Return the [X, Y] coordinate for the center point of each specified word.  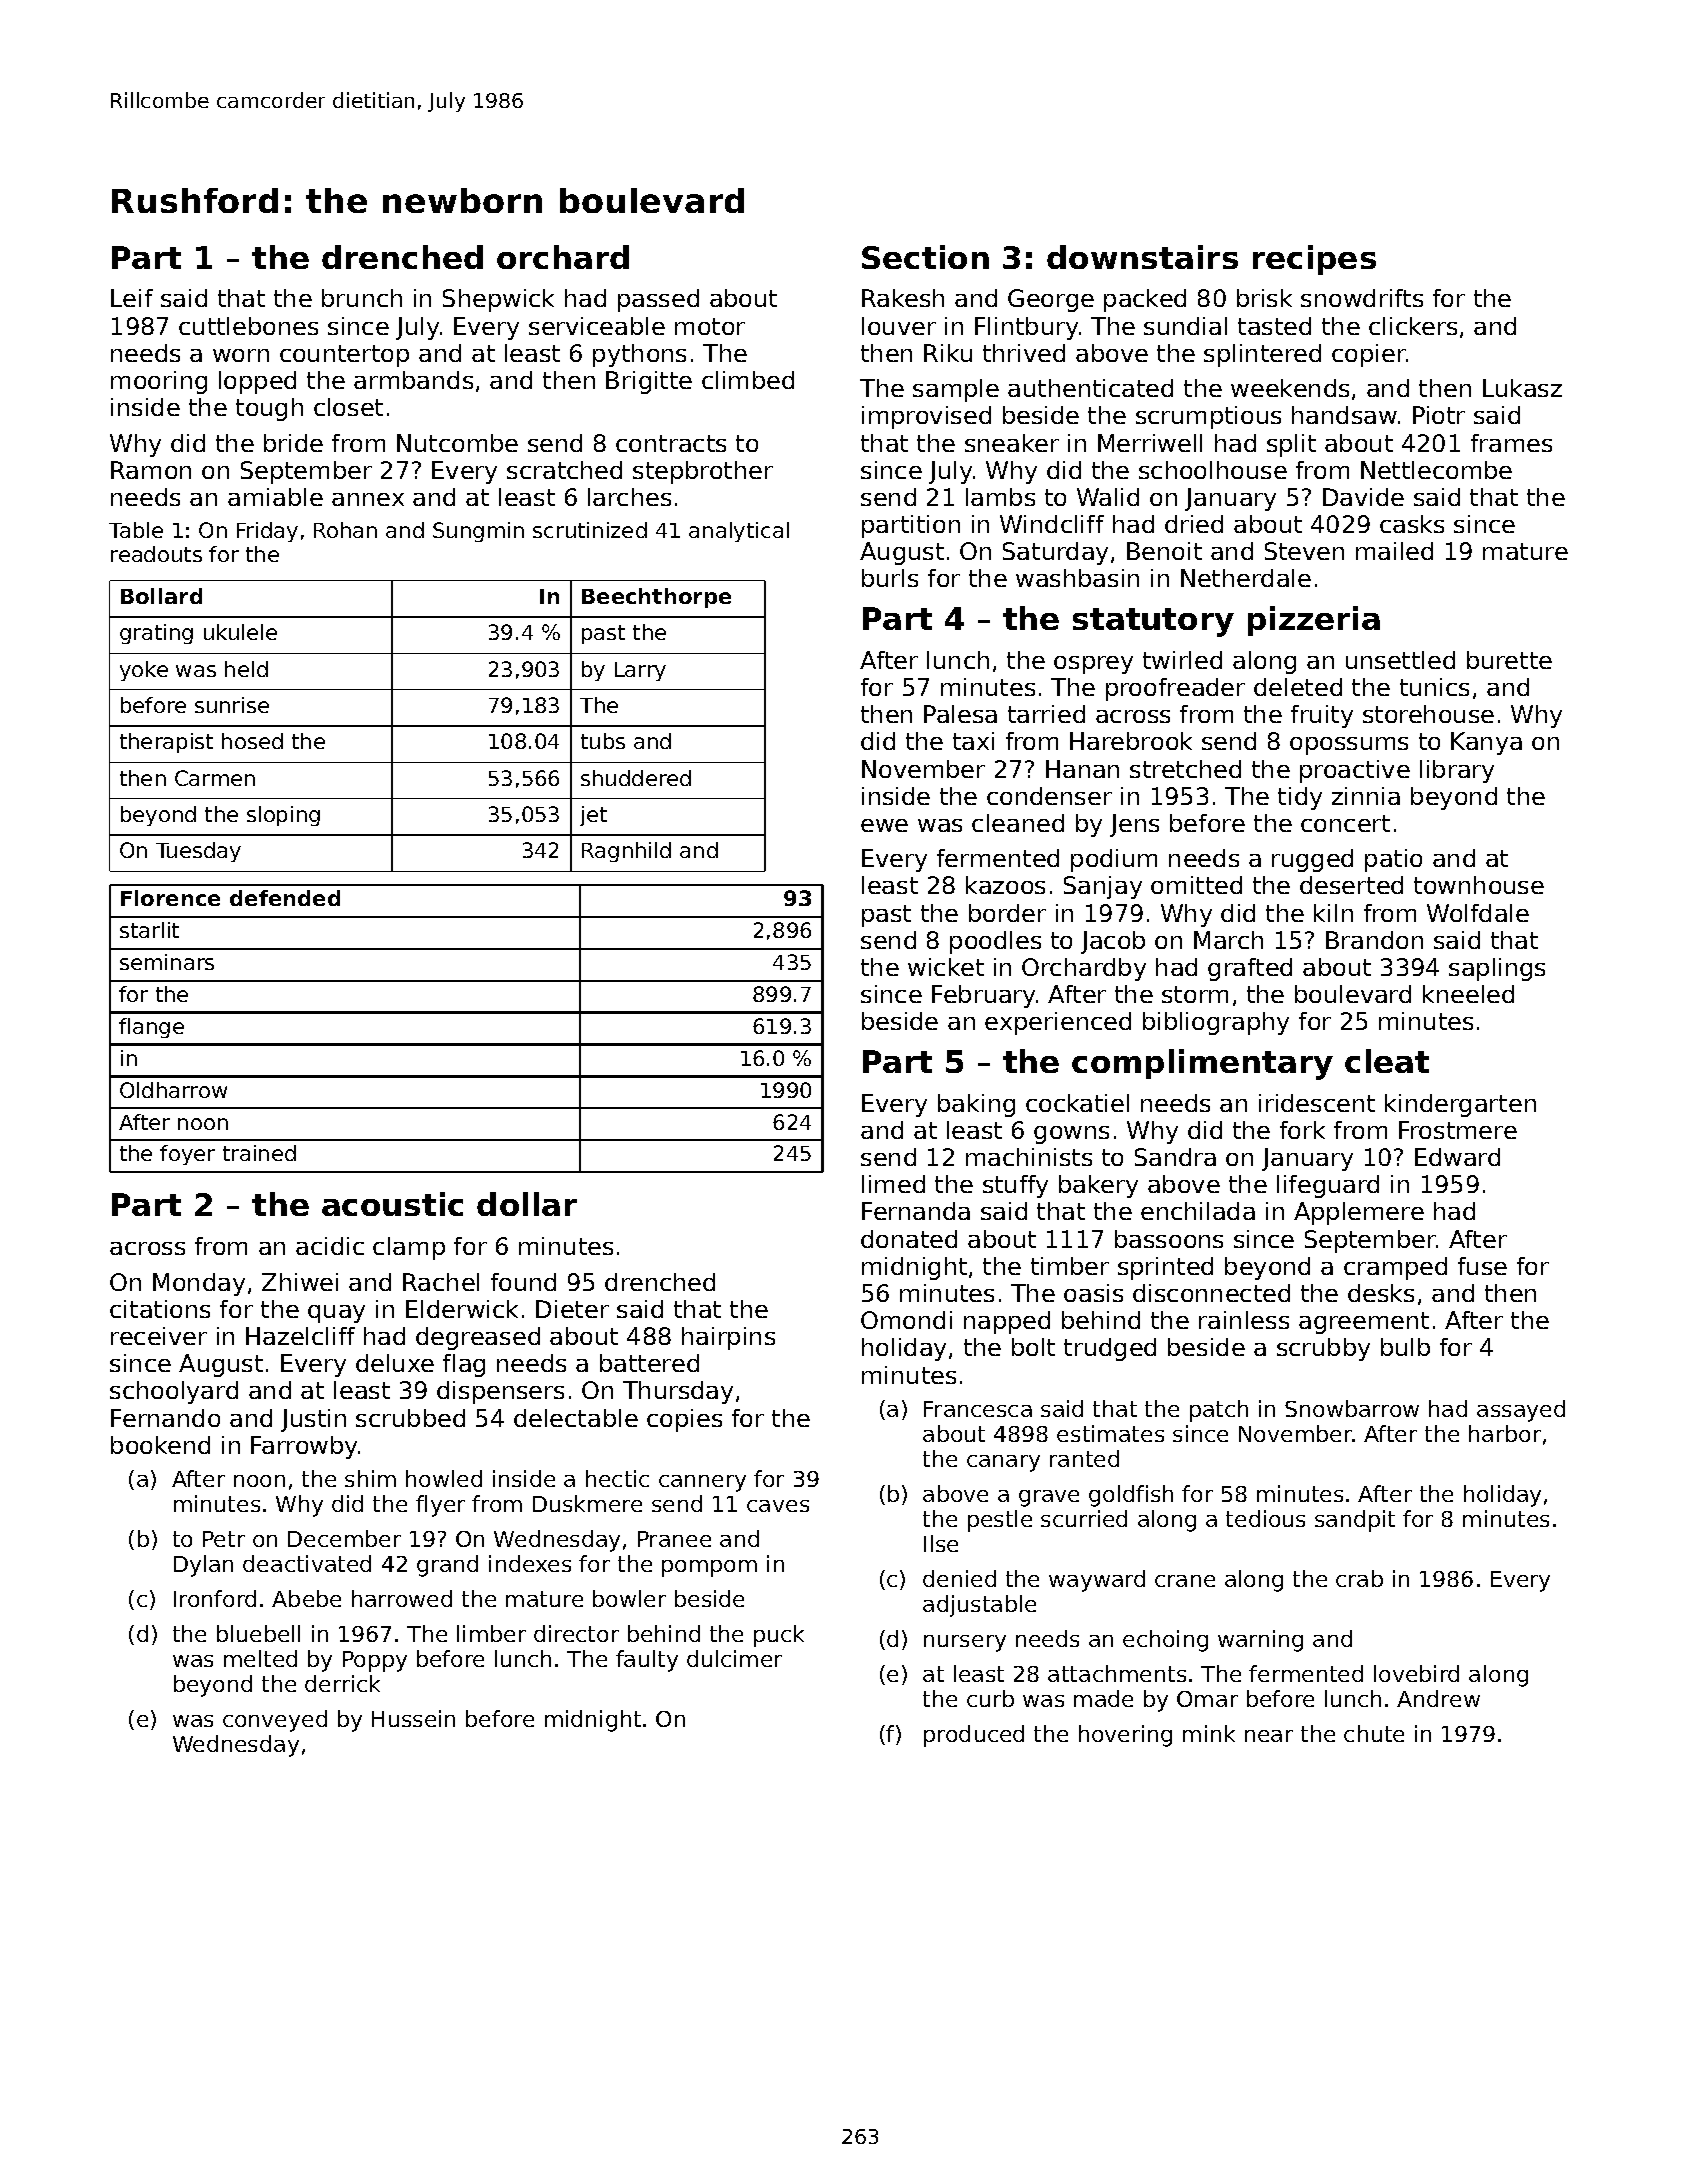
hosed [252, 741]
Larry [640, 671]
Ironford [215, 1598]
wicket [946, 967]
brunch [362, 298]
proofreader [1175, 689]
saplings [1497, 969]
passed [658, 300]
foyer [187, 1155]
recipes [1314, 260]
